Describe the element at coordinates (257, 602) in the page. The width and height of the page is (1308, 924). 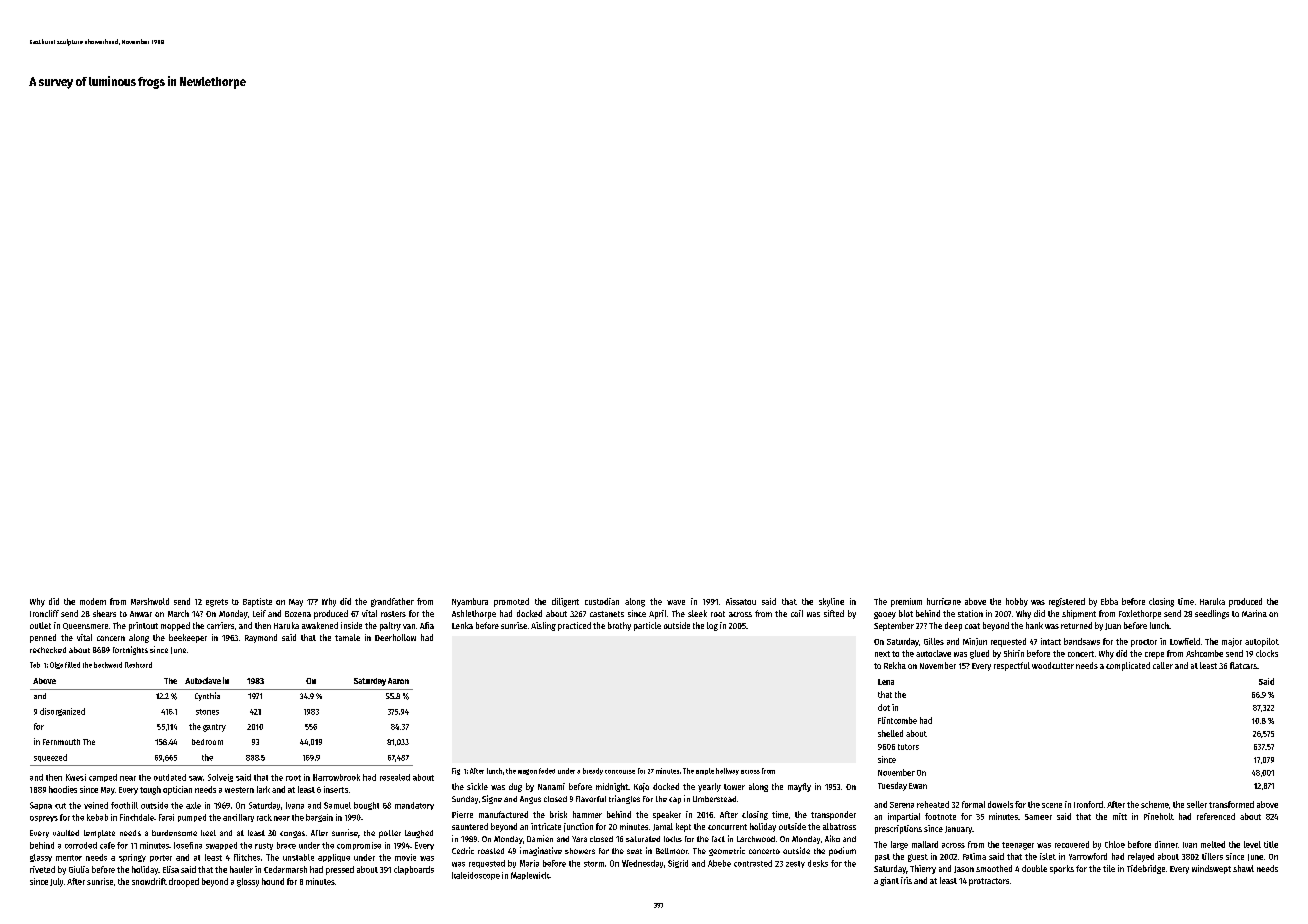
I see `Baptiste` at that location.
